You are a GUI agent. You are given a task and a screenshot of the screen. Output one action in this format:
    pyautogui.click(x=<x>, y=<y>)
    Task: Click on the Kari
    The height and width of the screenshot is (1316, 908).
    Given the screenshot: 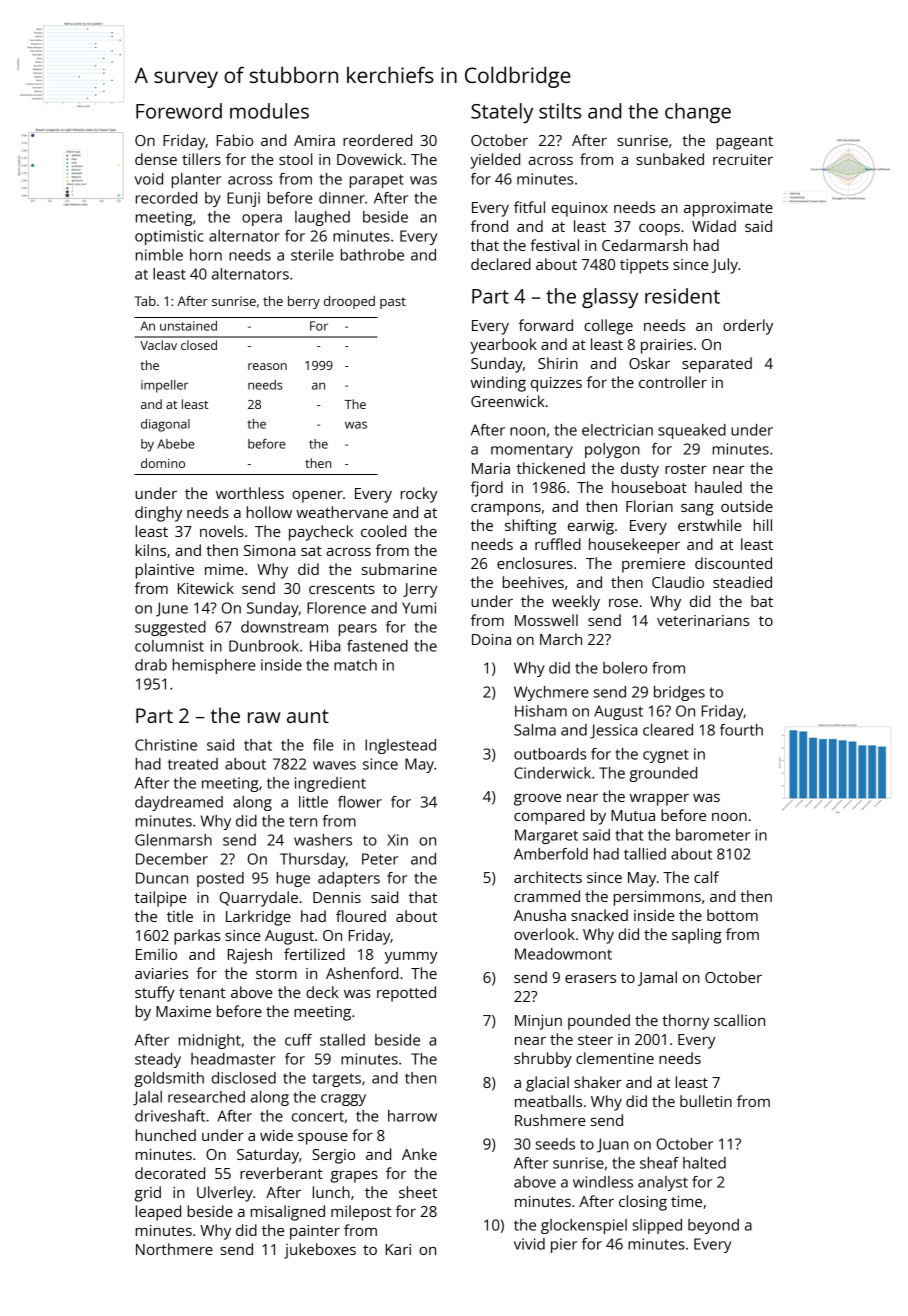 What is the action you would take?
    pyautogui.click(x=398, y=1249)
